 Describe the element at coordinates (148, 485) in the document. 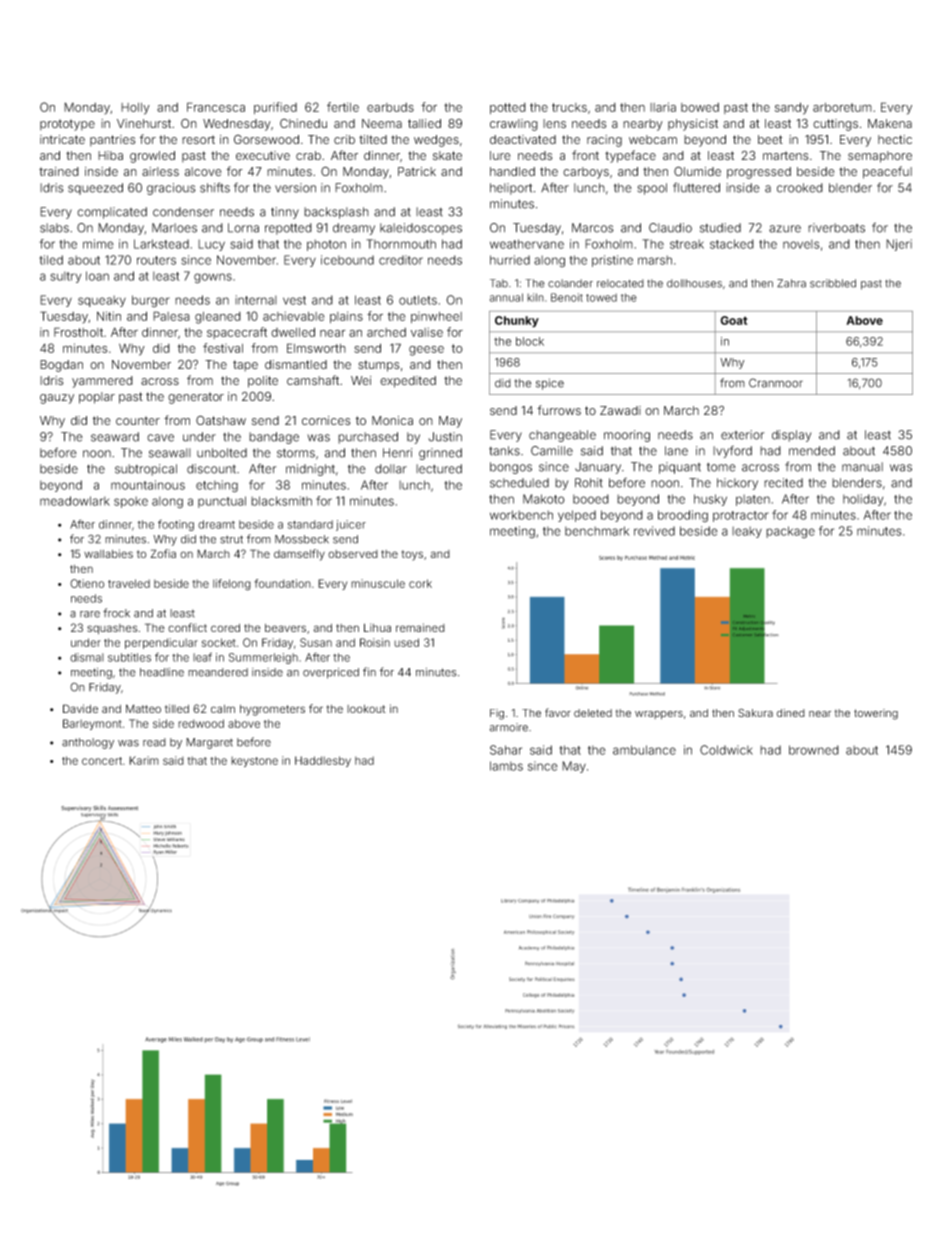

I see `mountainous` at that location.
